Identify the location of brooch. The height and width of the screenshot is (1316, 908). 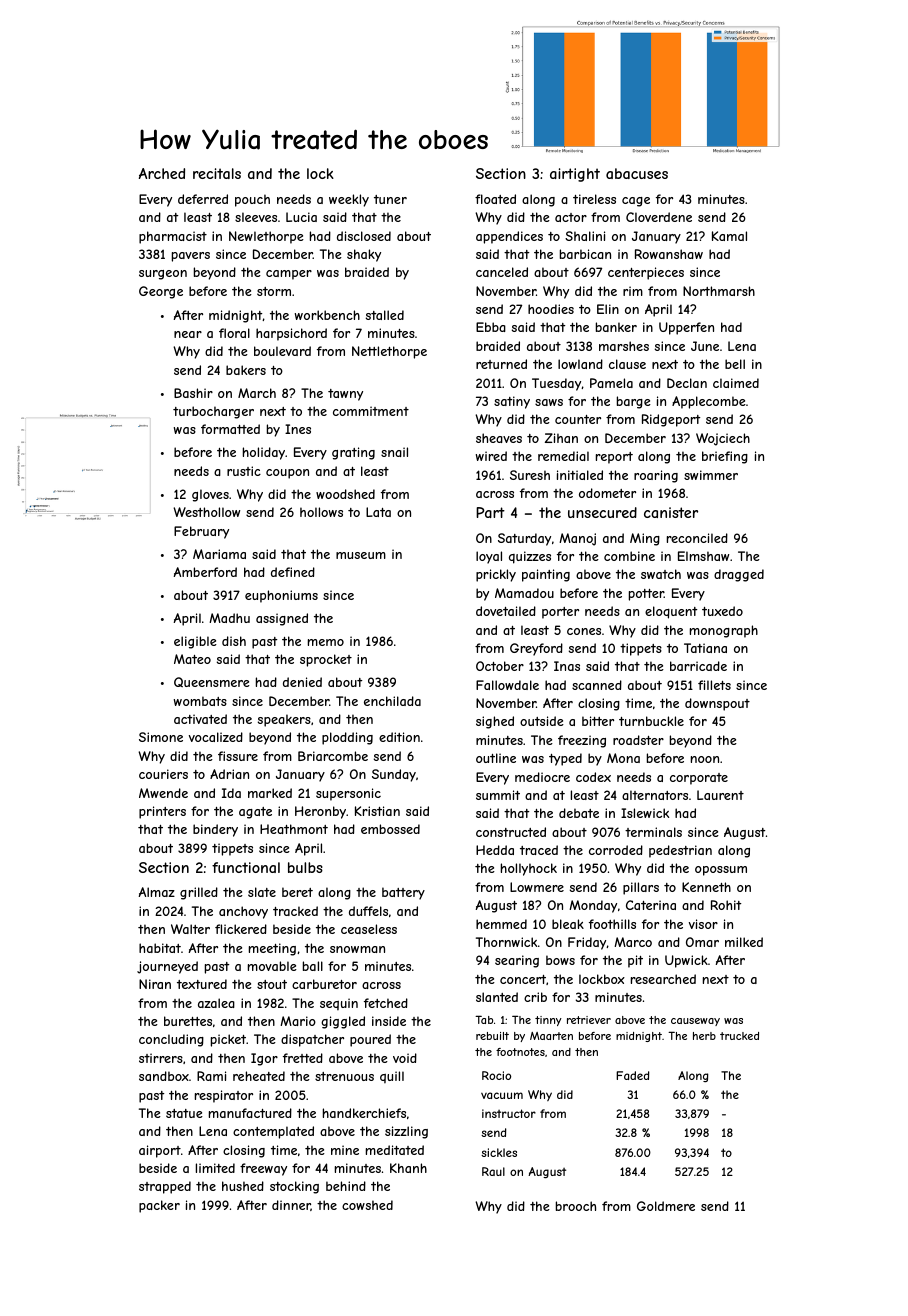
(576, 1206).
